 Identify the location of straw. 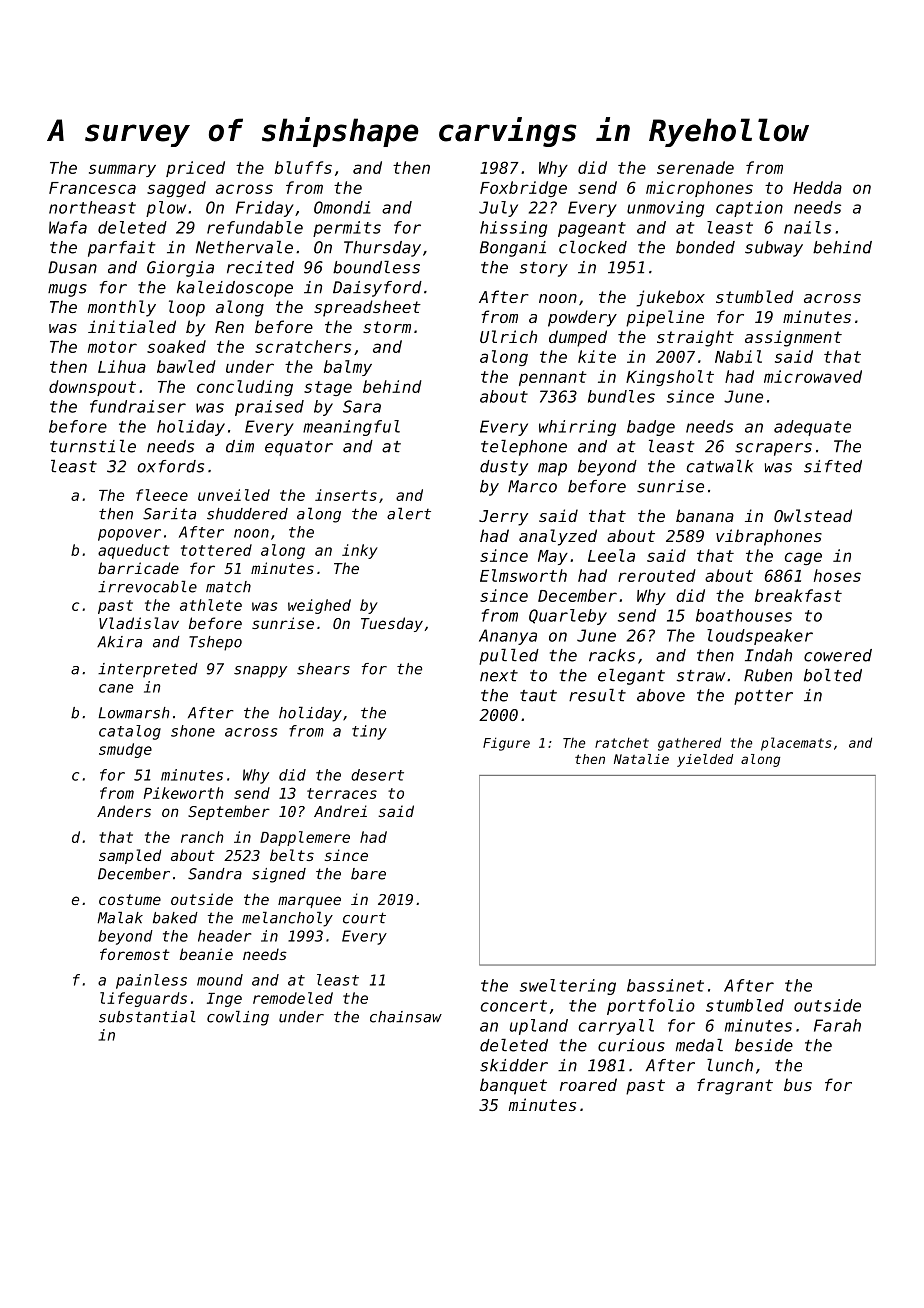
(701, 676).
